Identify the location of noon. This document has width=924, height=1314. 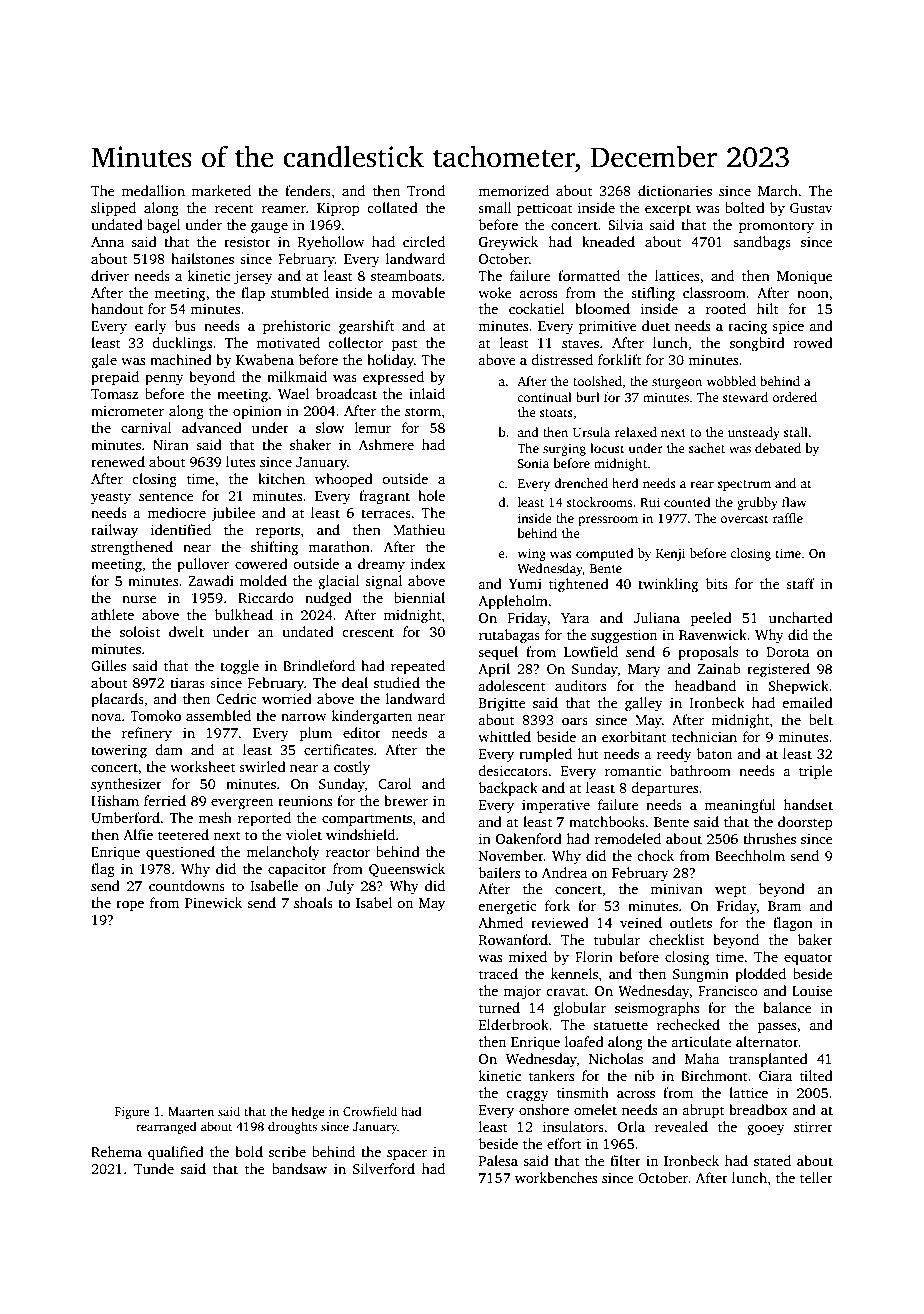
(813, 294).
